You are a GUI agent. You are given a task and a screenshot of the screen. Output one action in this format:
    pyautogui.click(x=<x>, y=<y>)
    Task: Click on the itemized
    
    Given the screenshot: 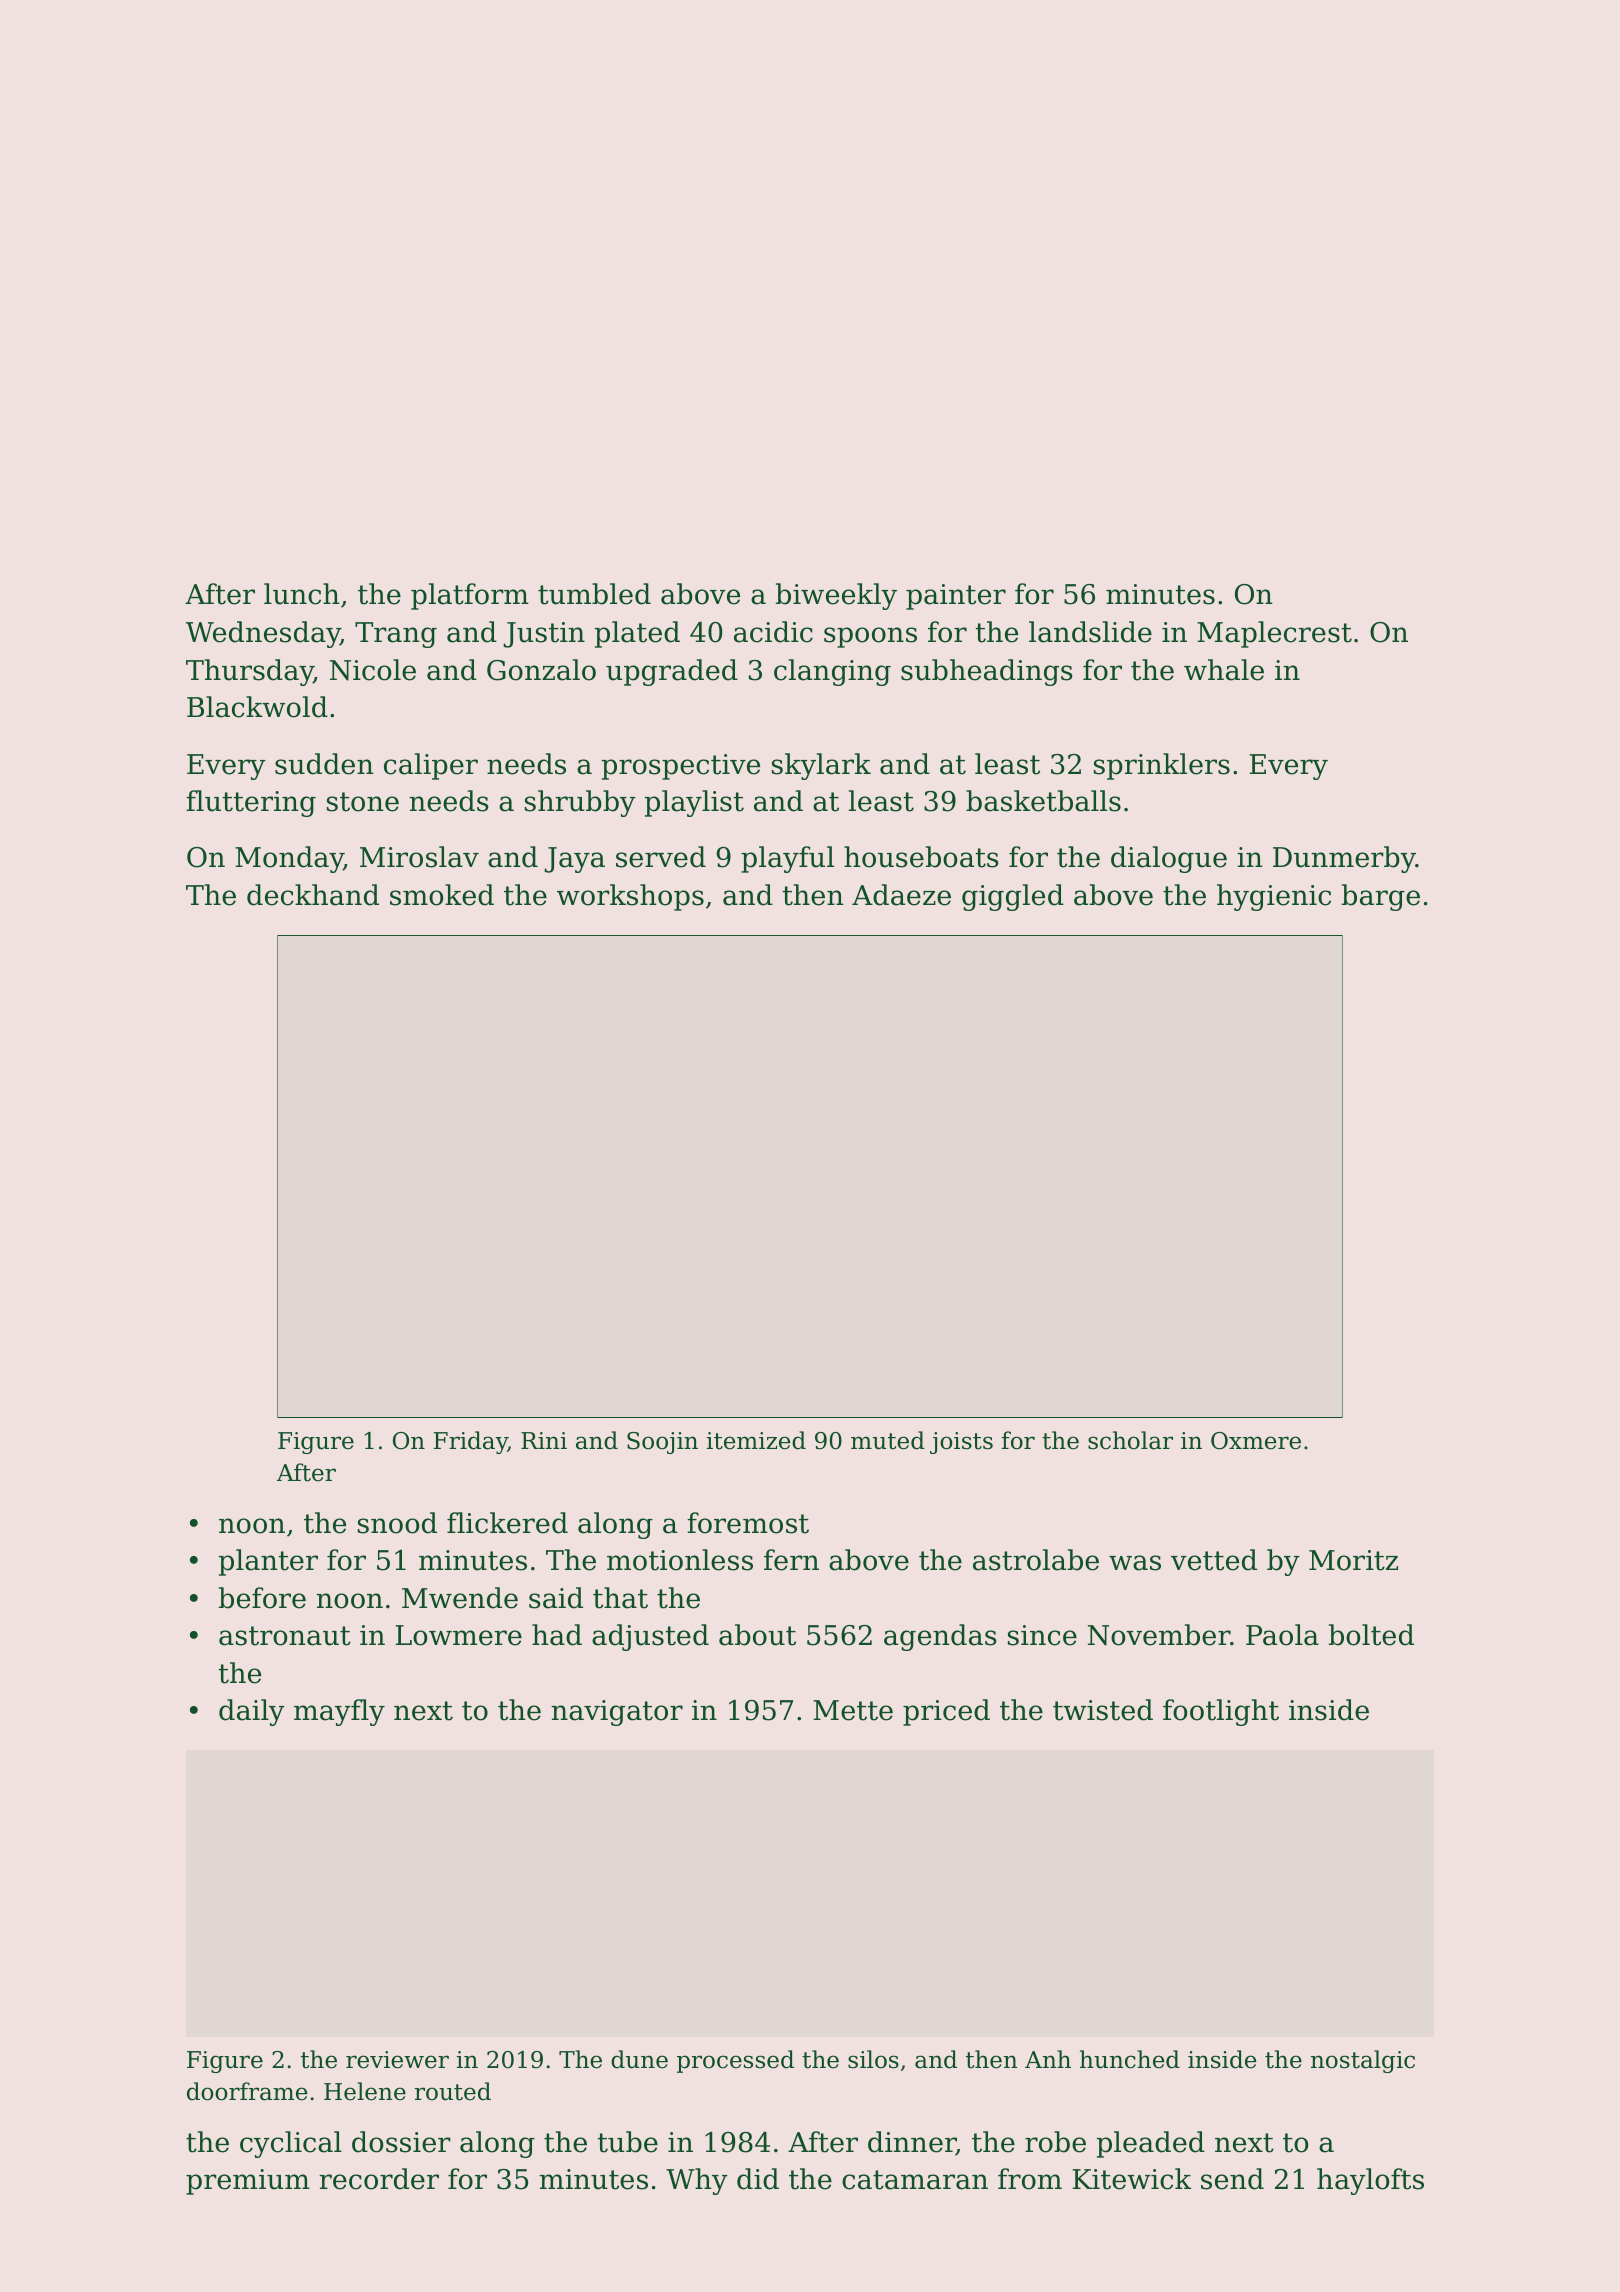 What is the action you would take?
    pyautogui.click(x=756, y=1440)
